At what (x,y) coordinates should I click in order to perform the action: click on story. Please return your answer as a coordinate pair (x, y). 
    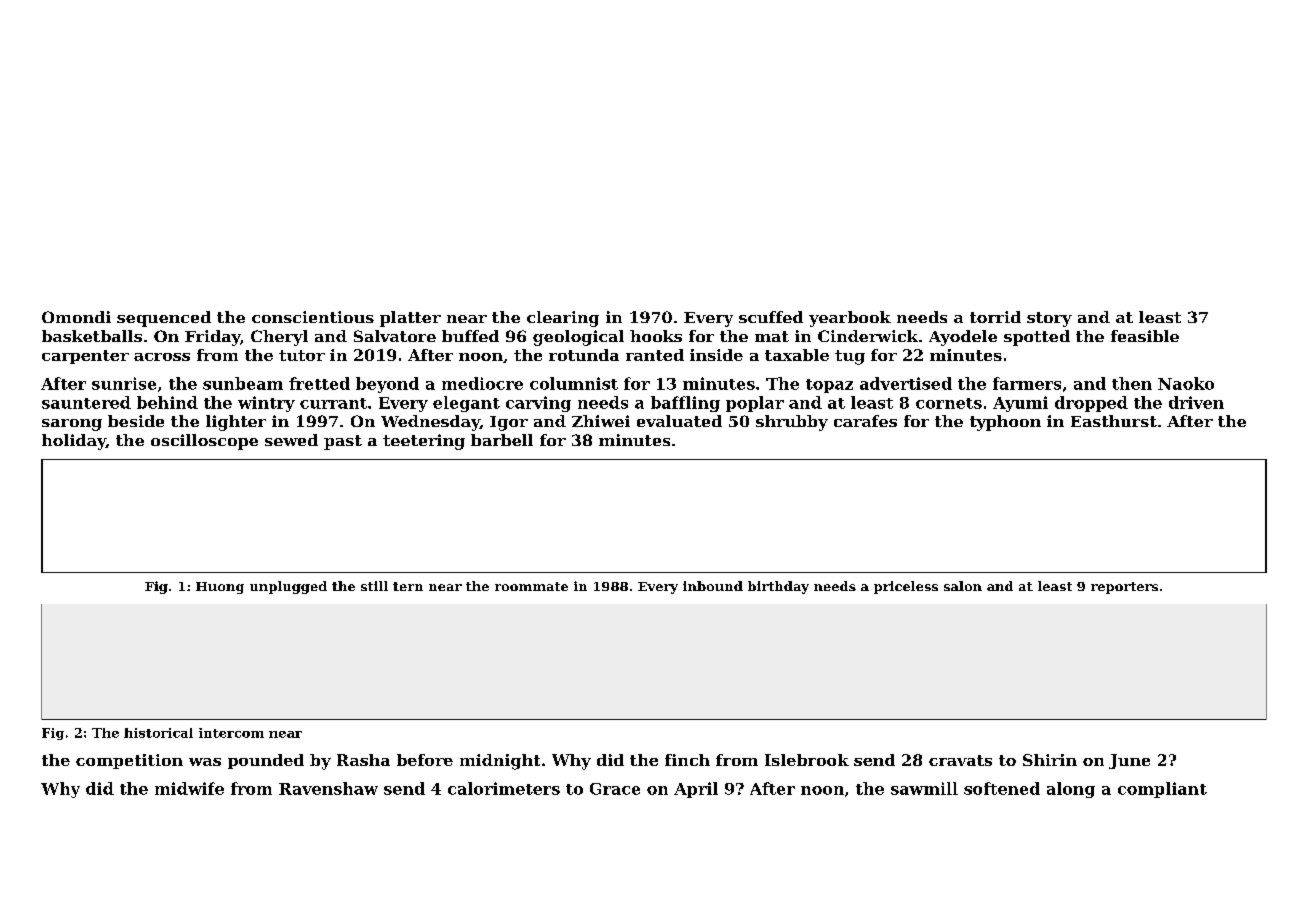
    Looking at the image, I should click on (1049, 319).
